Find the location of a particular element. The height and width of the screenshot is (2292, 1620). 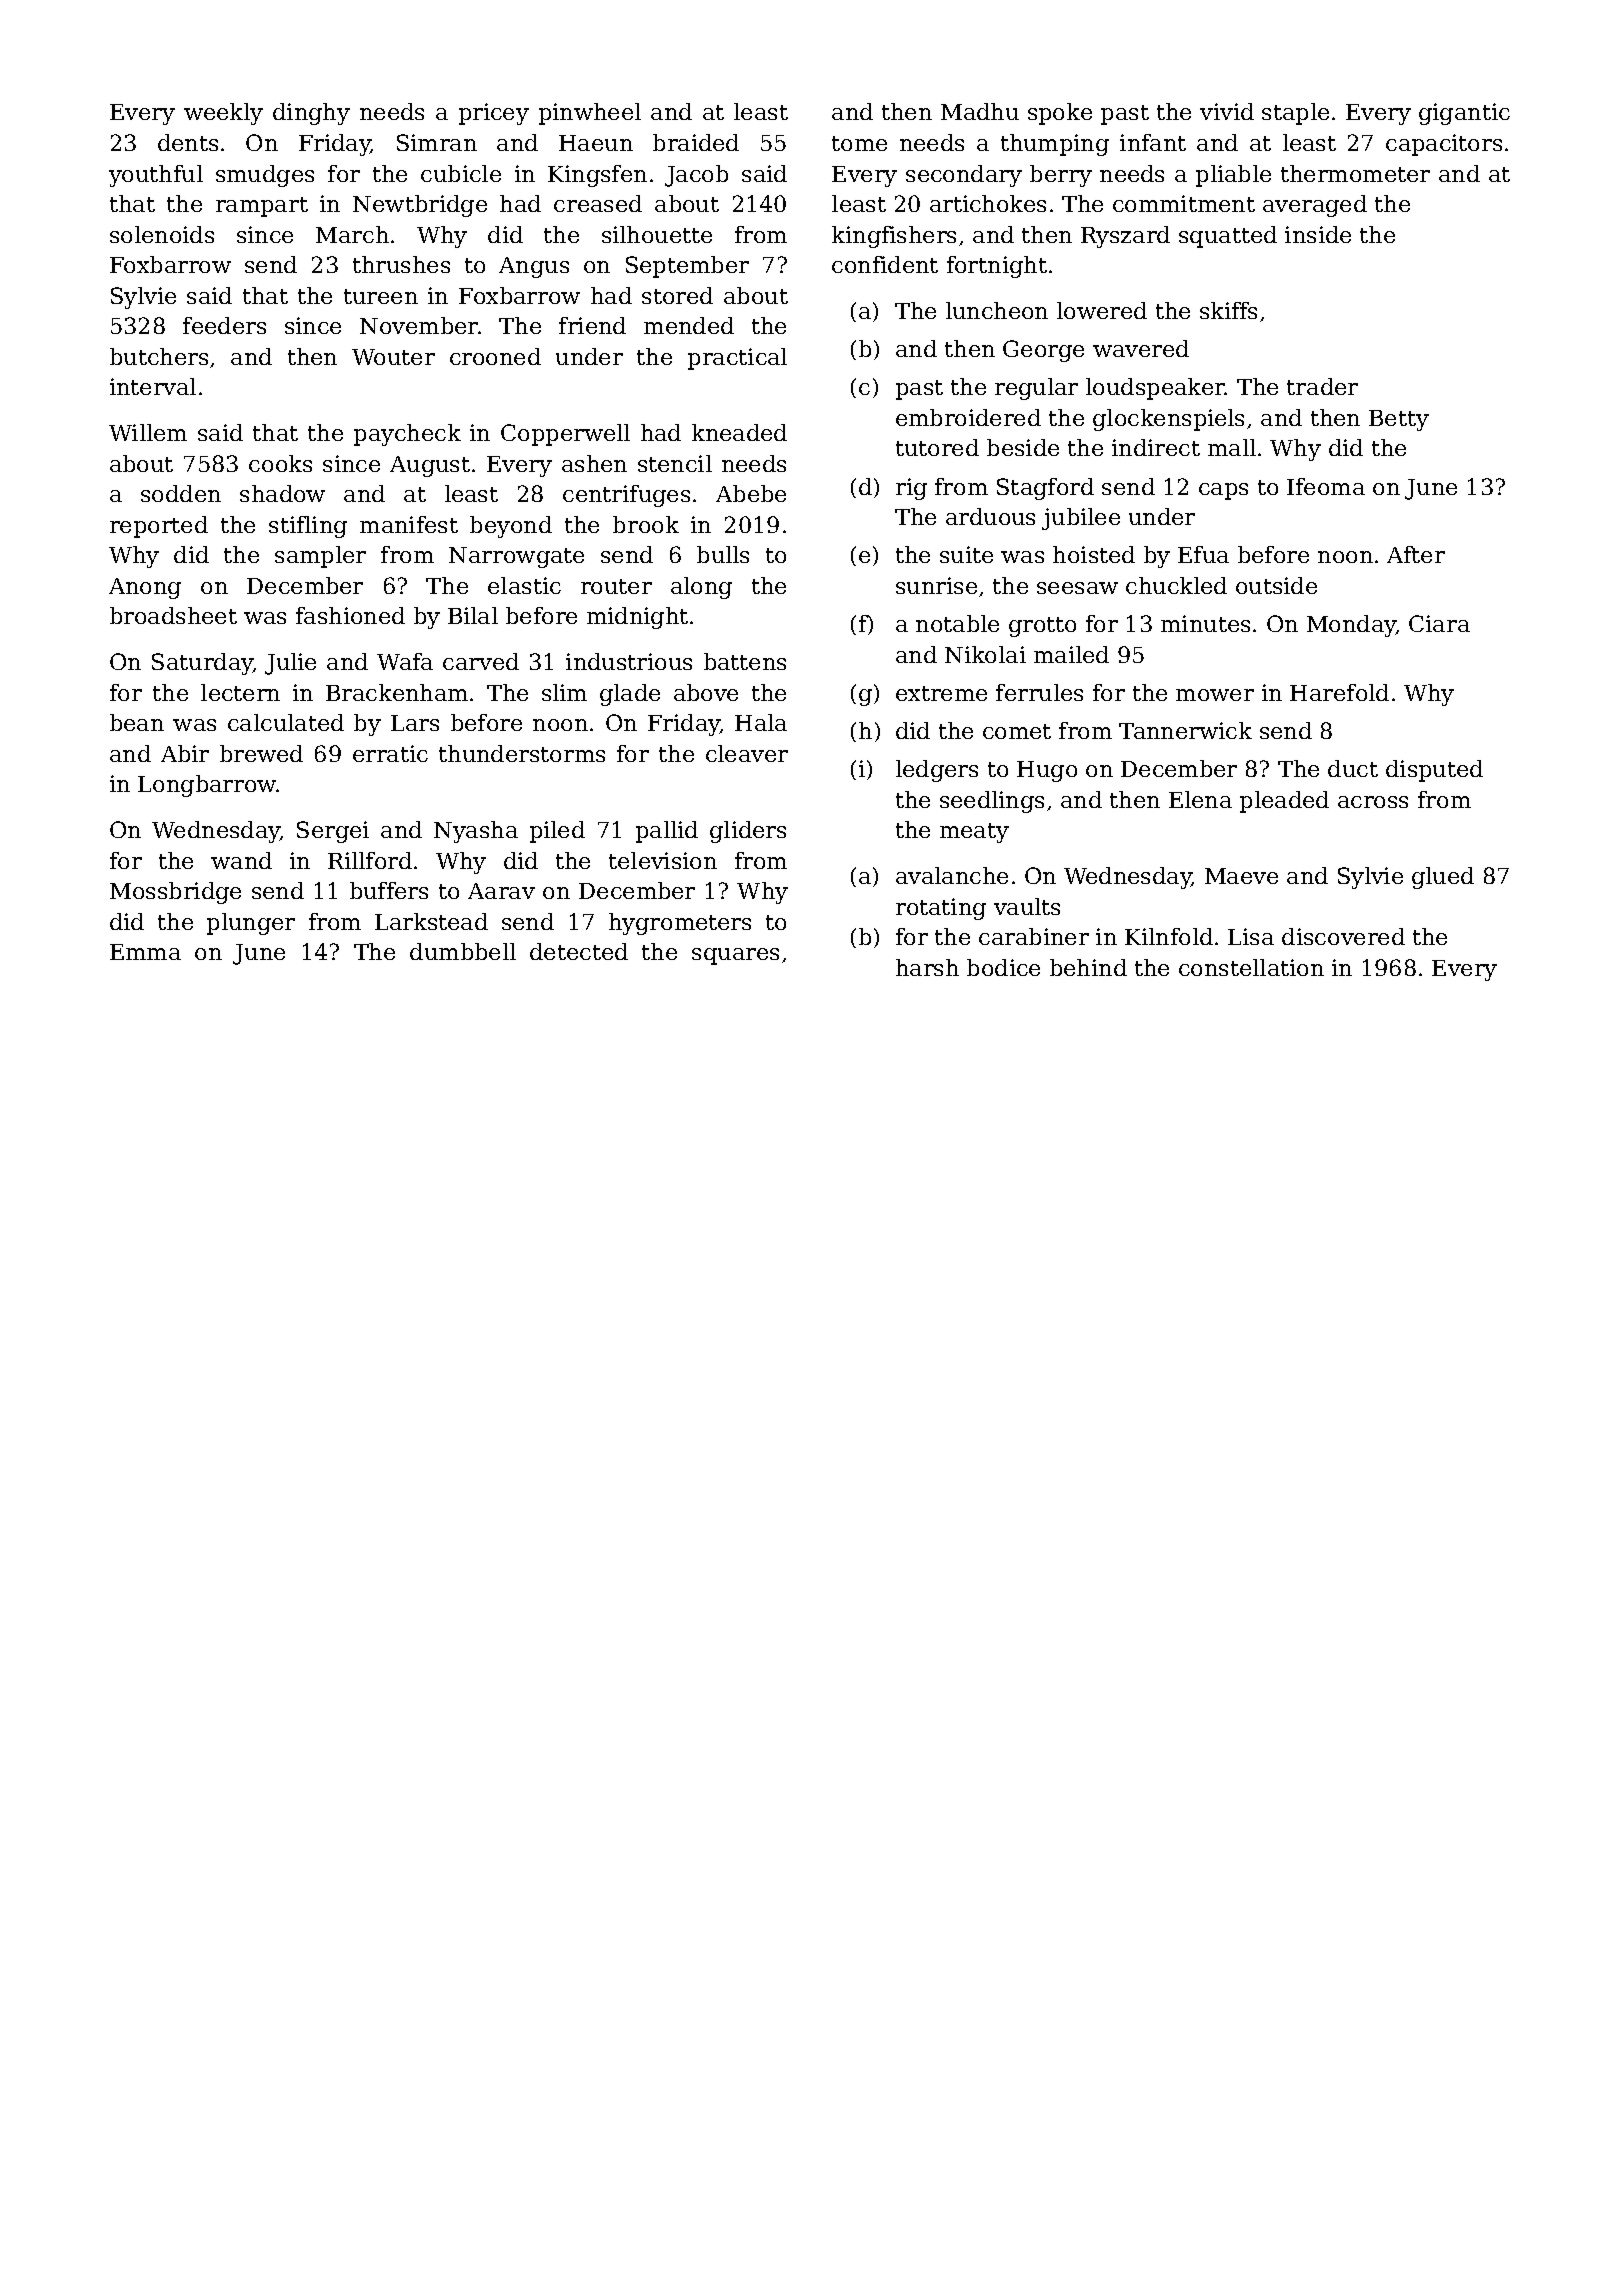

fashioned is located at coordinates (350, 615).
